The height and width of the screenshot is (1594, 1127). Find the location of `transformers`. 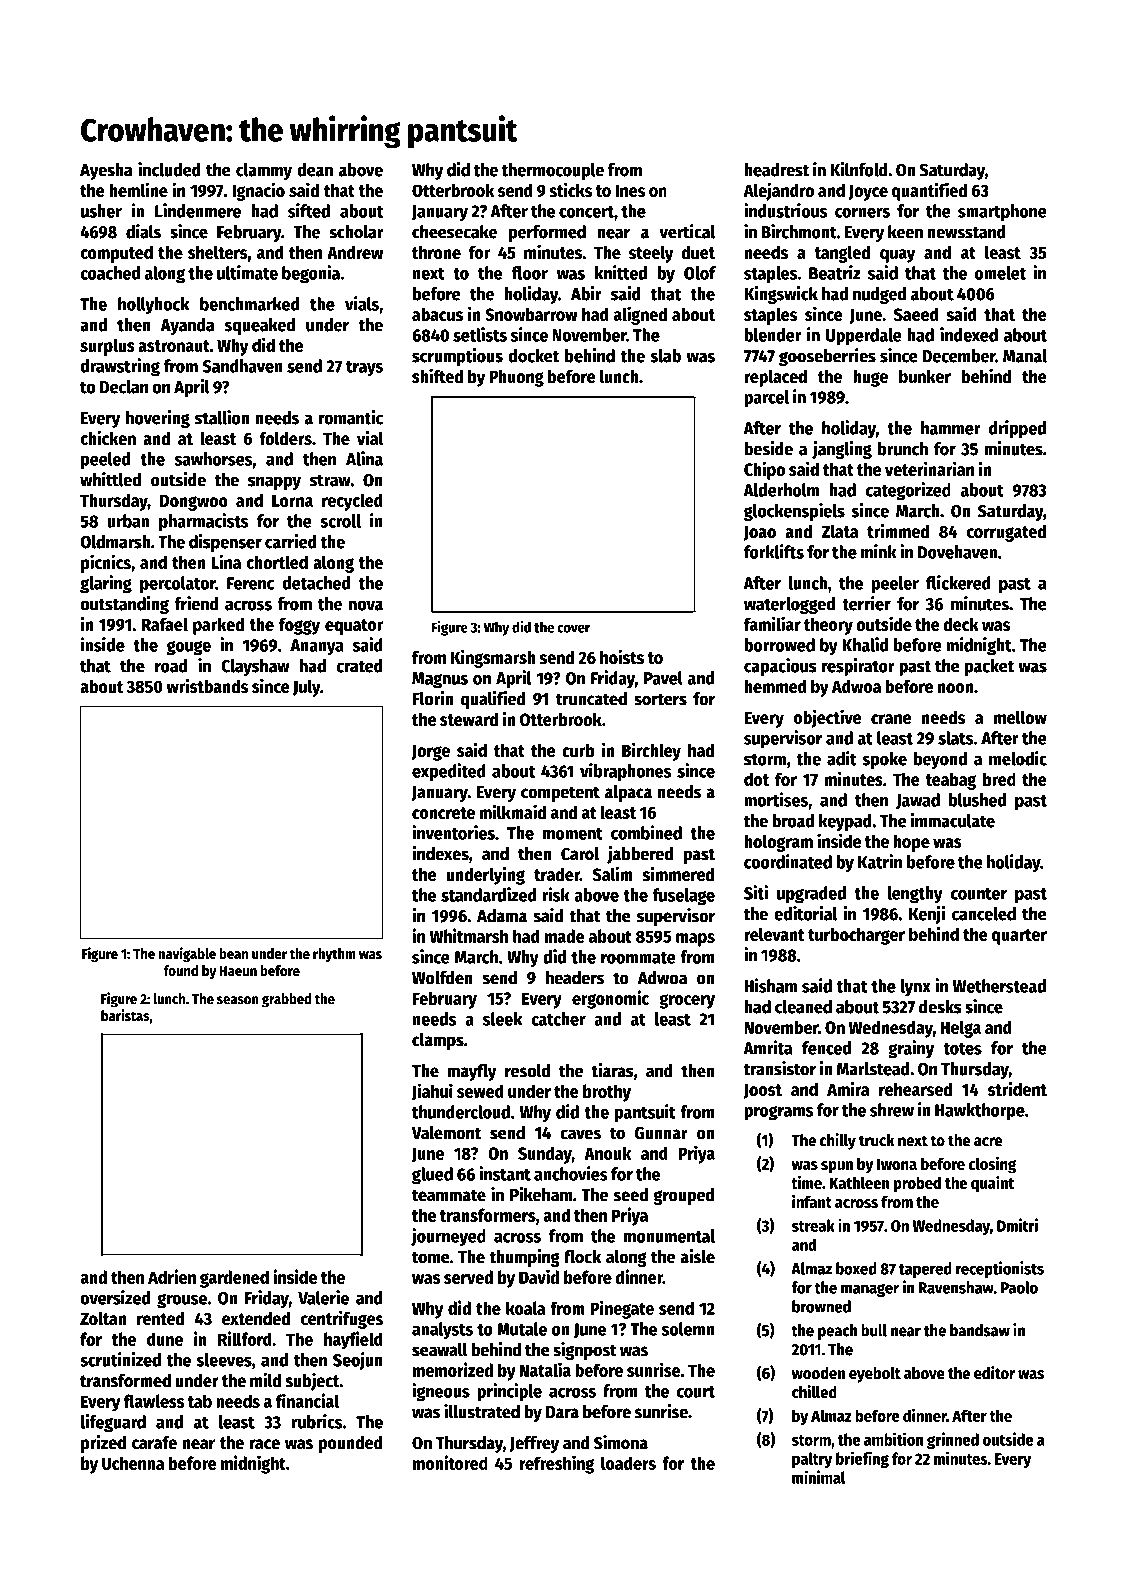

transformers is located at coordinates (488, 1215).
